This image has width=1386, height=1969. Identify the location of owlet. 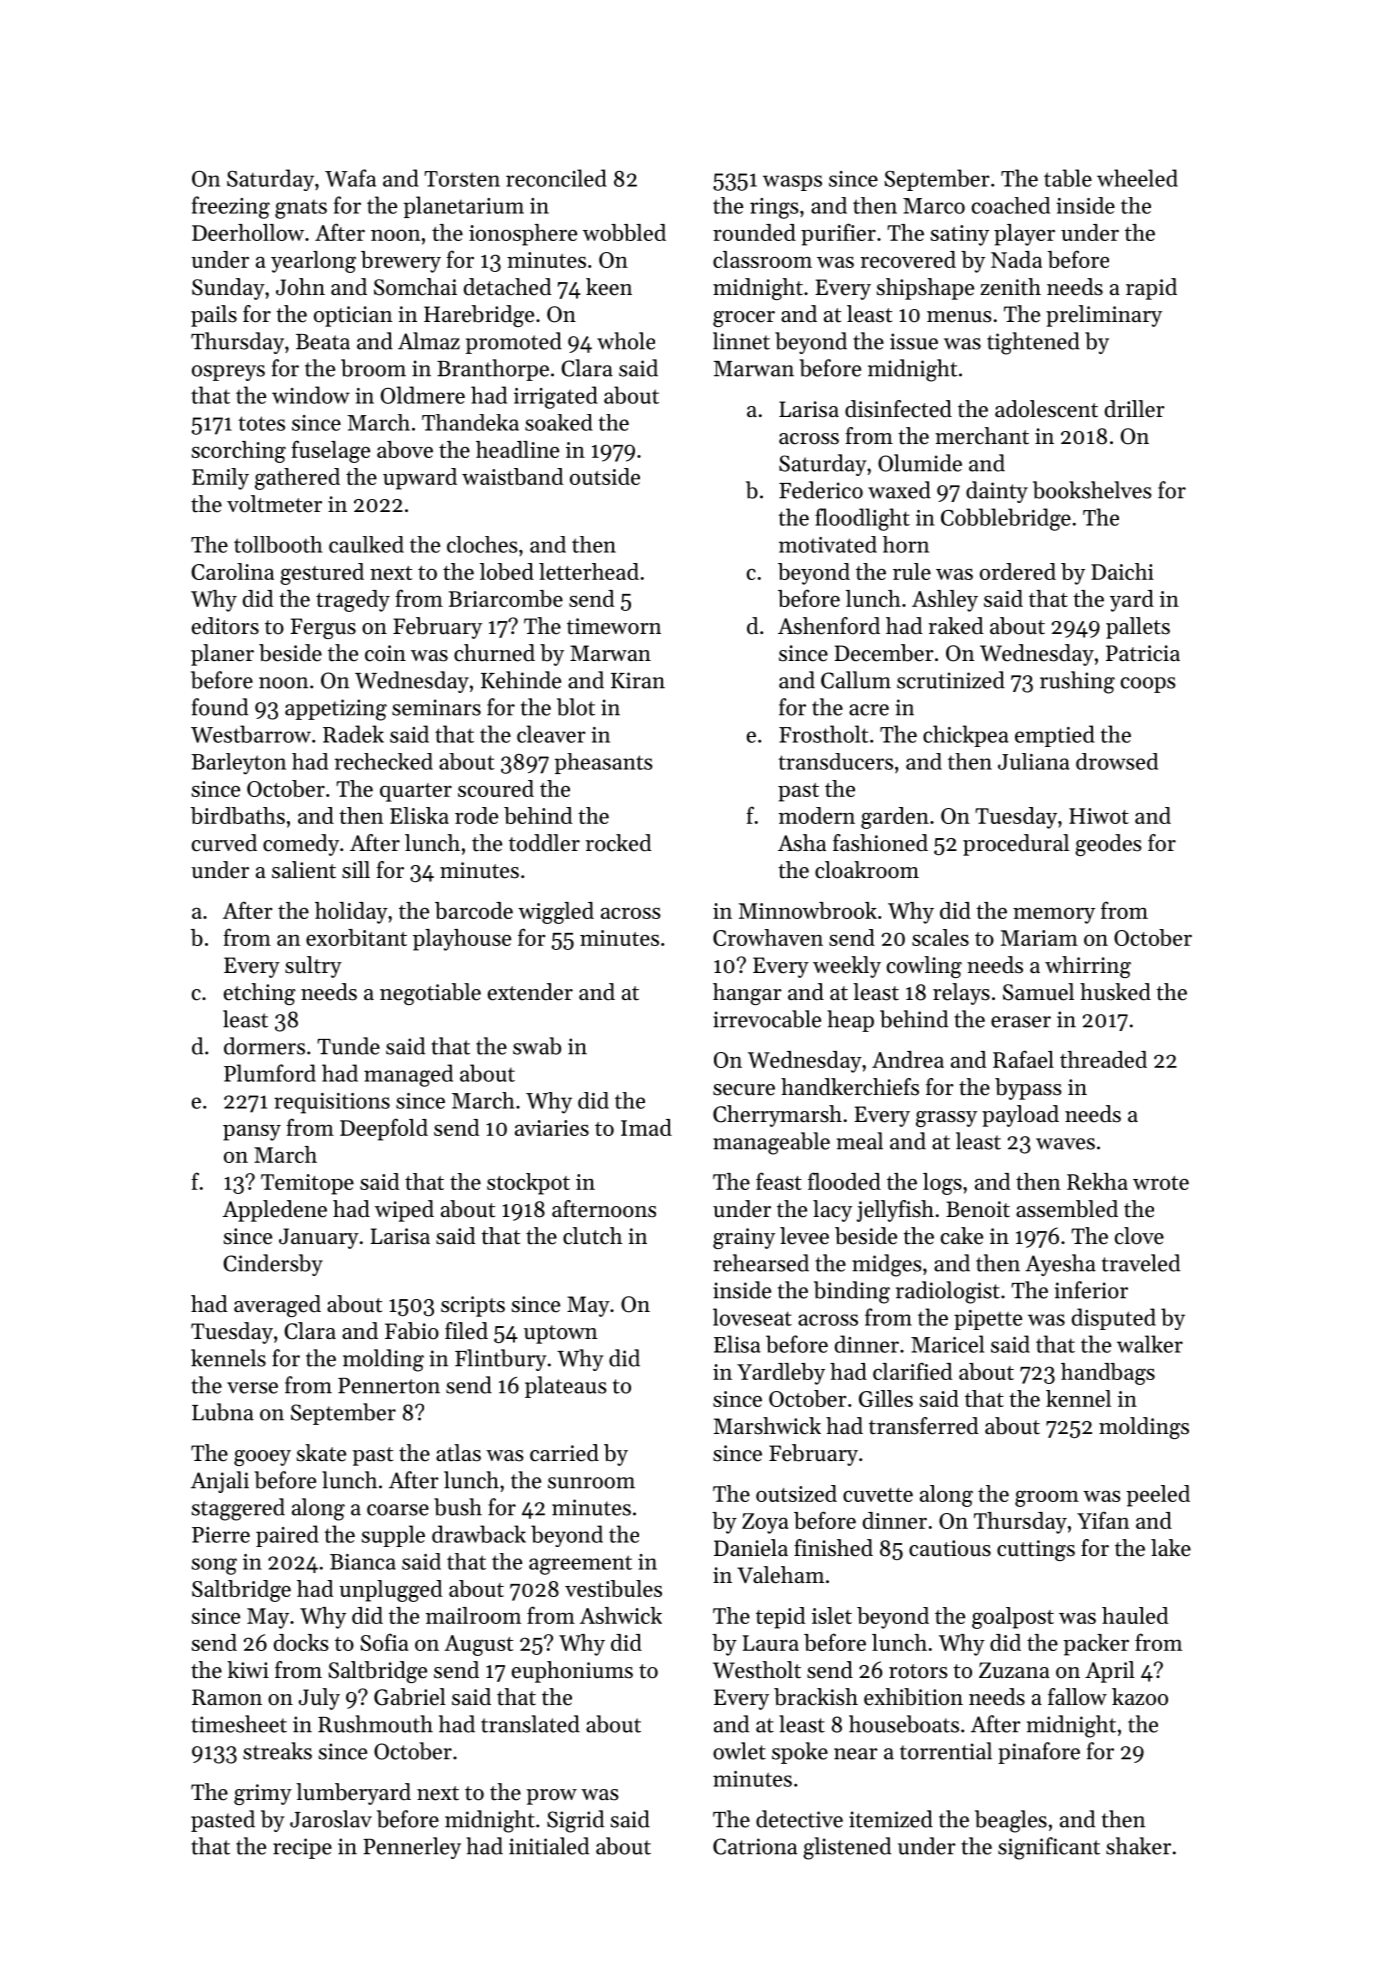
(739, 1751).
